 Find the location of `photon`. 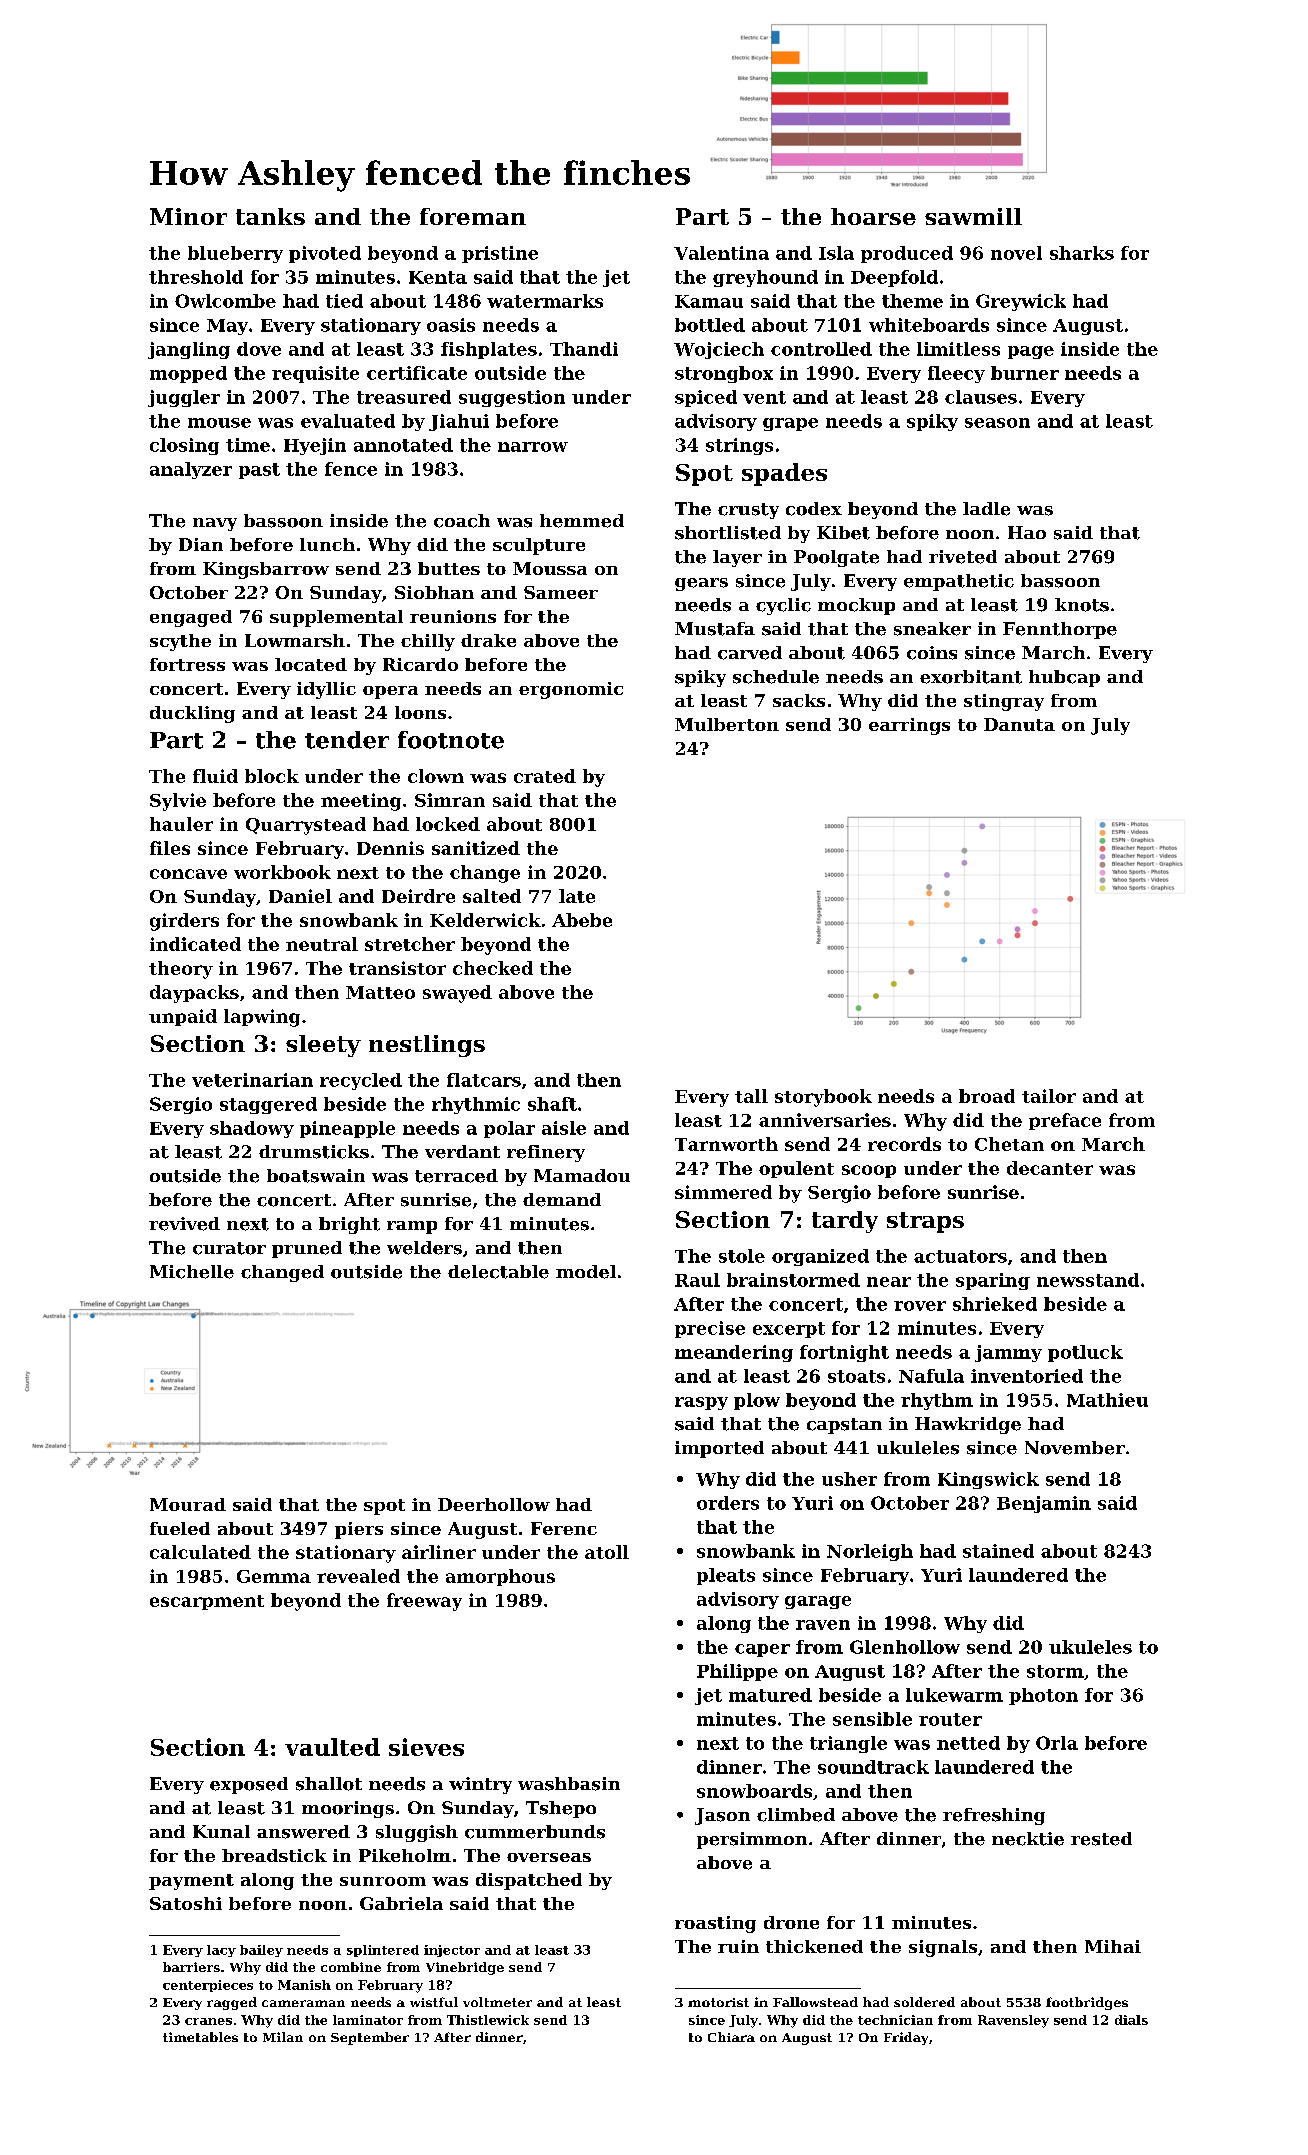

photon is located at coordinates (1043, 1696).
